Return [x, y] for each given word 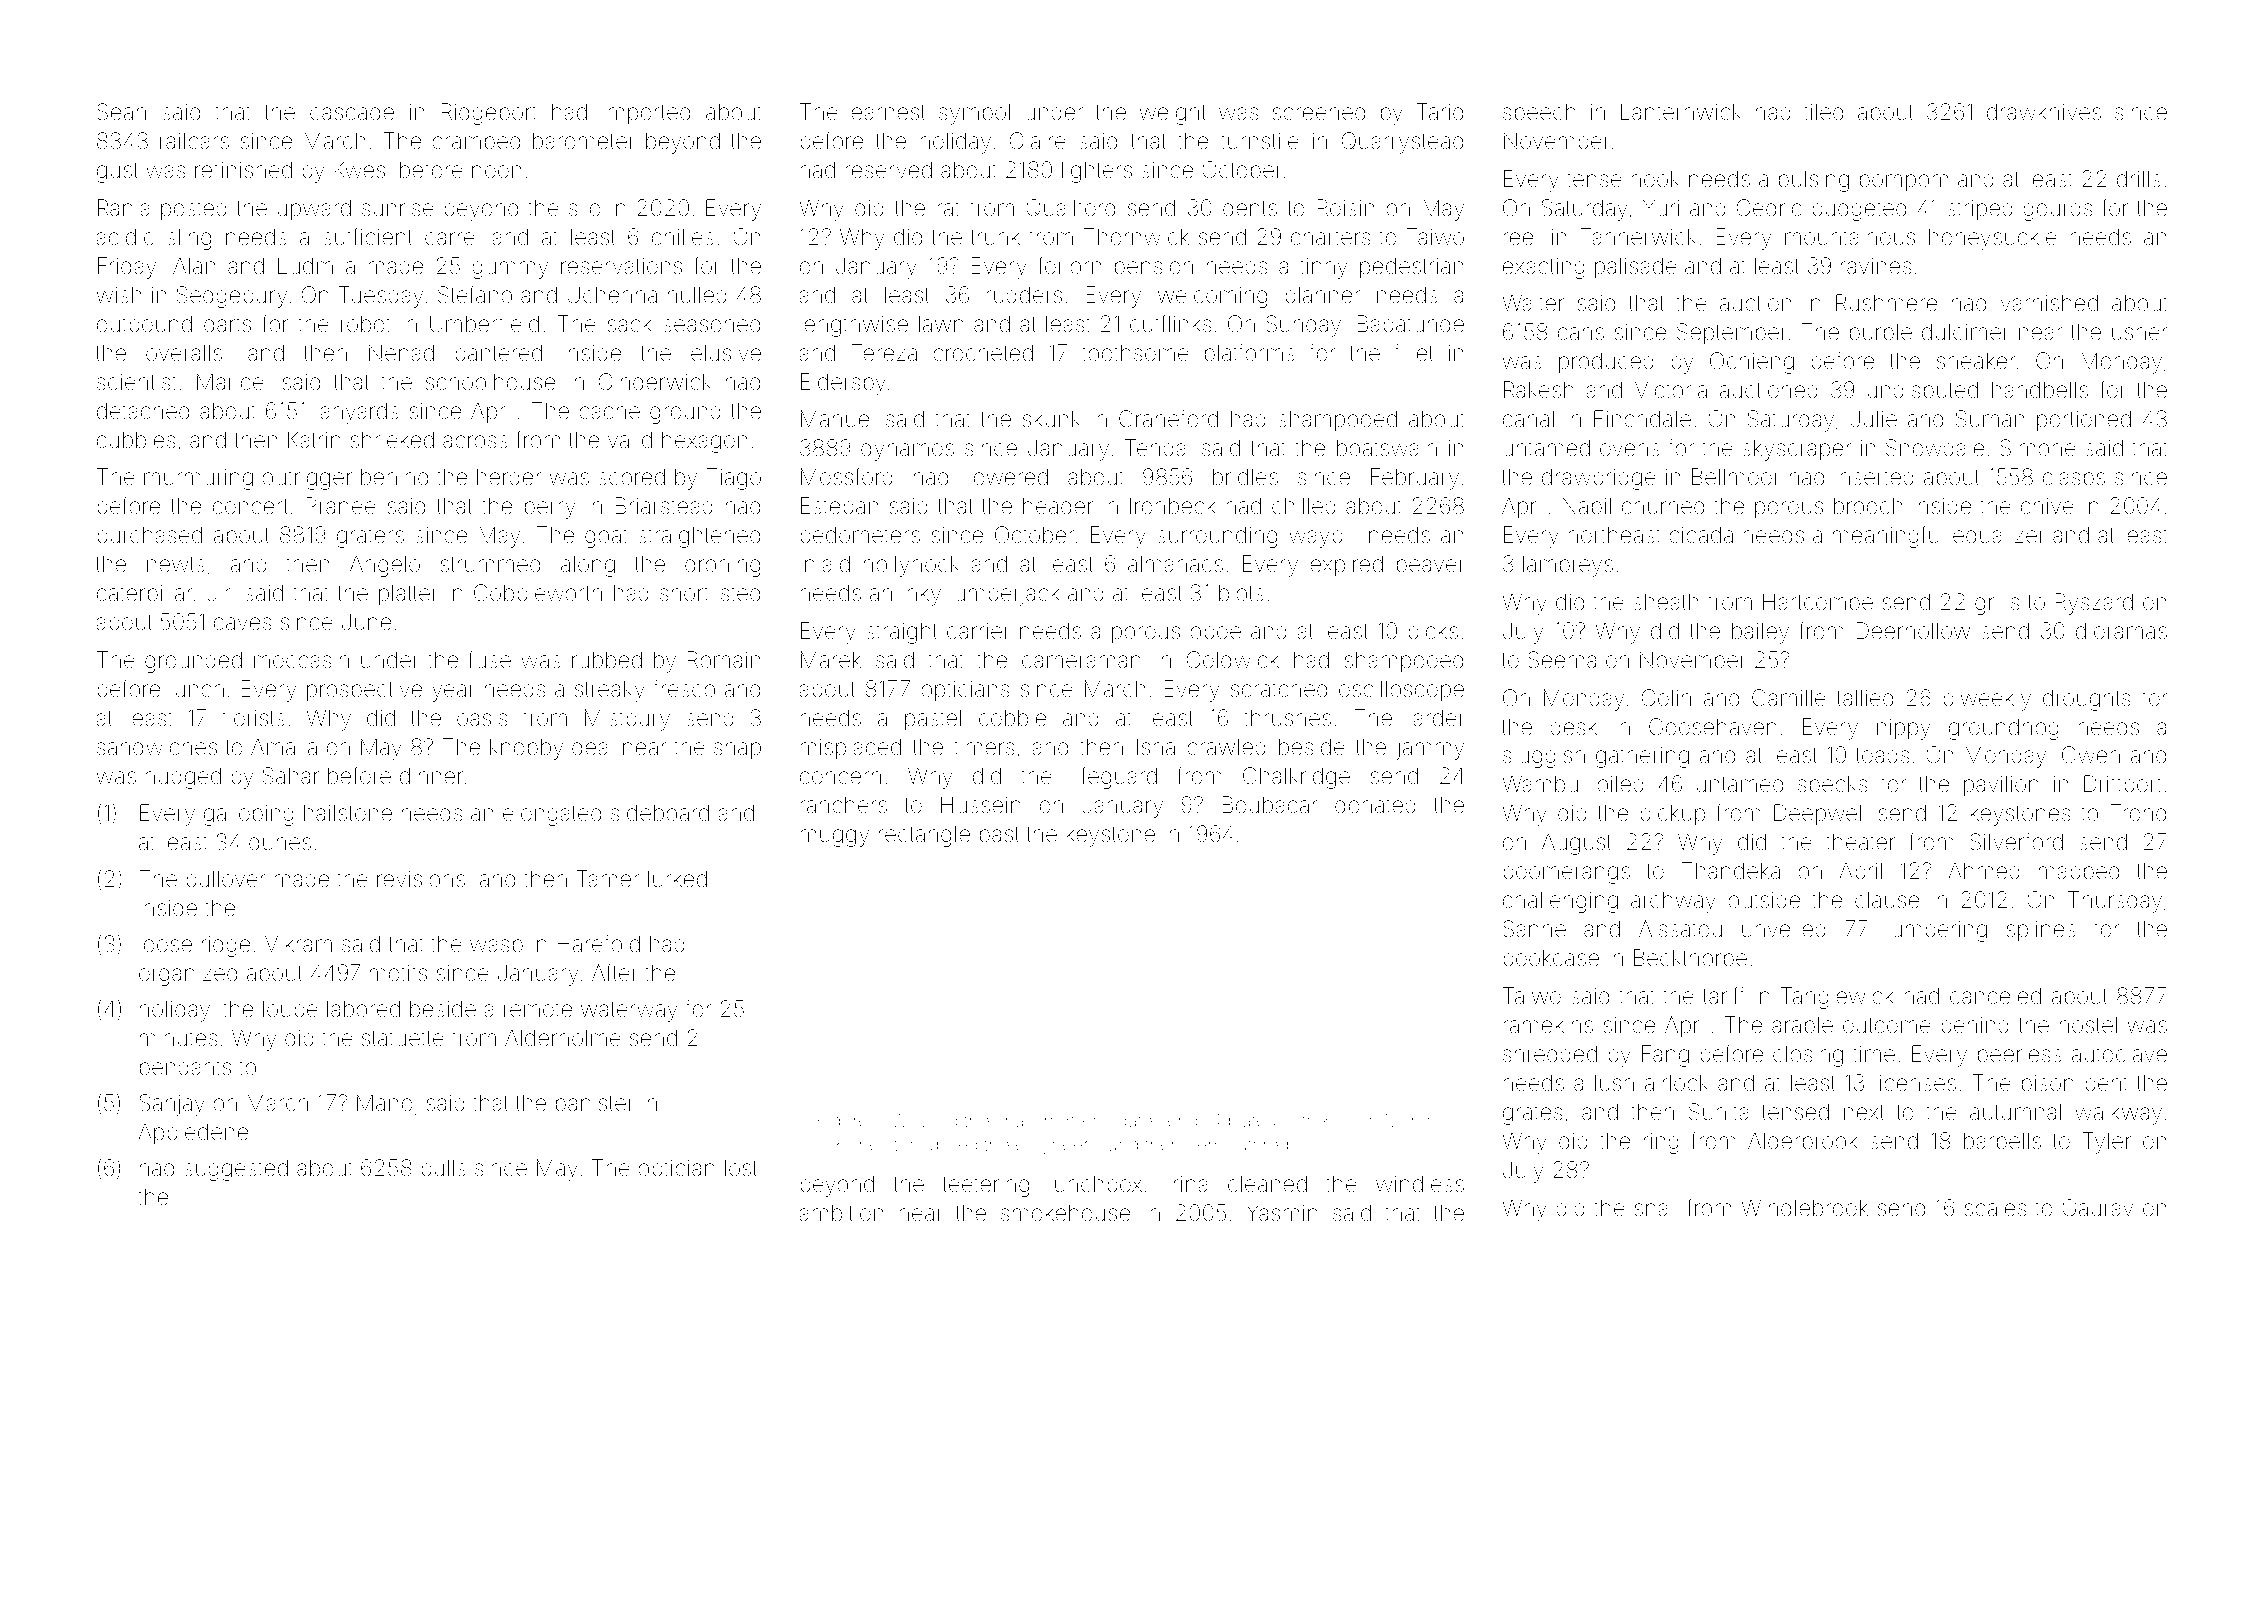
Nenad [401, 353]
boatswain [1387, 448]
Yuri [1661, 207]
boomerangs [1566, 873]
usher [2140, 332]
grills [1997, 604]
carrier [978, 631]
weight [1173, 114]
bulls [443, 1168]
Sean [121, 112]
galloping [249, 815]
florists [253, 717]
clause [1887, 900]
